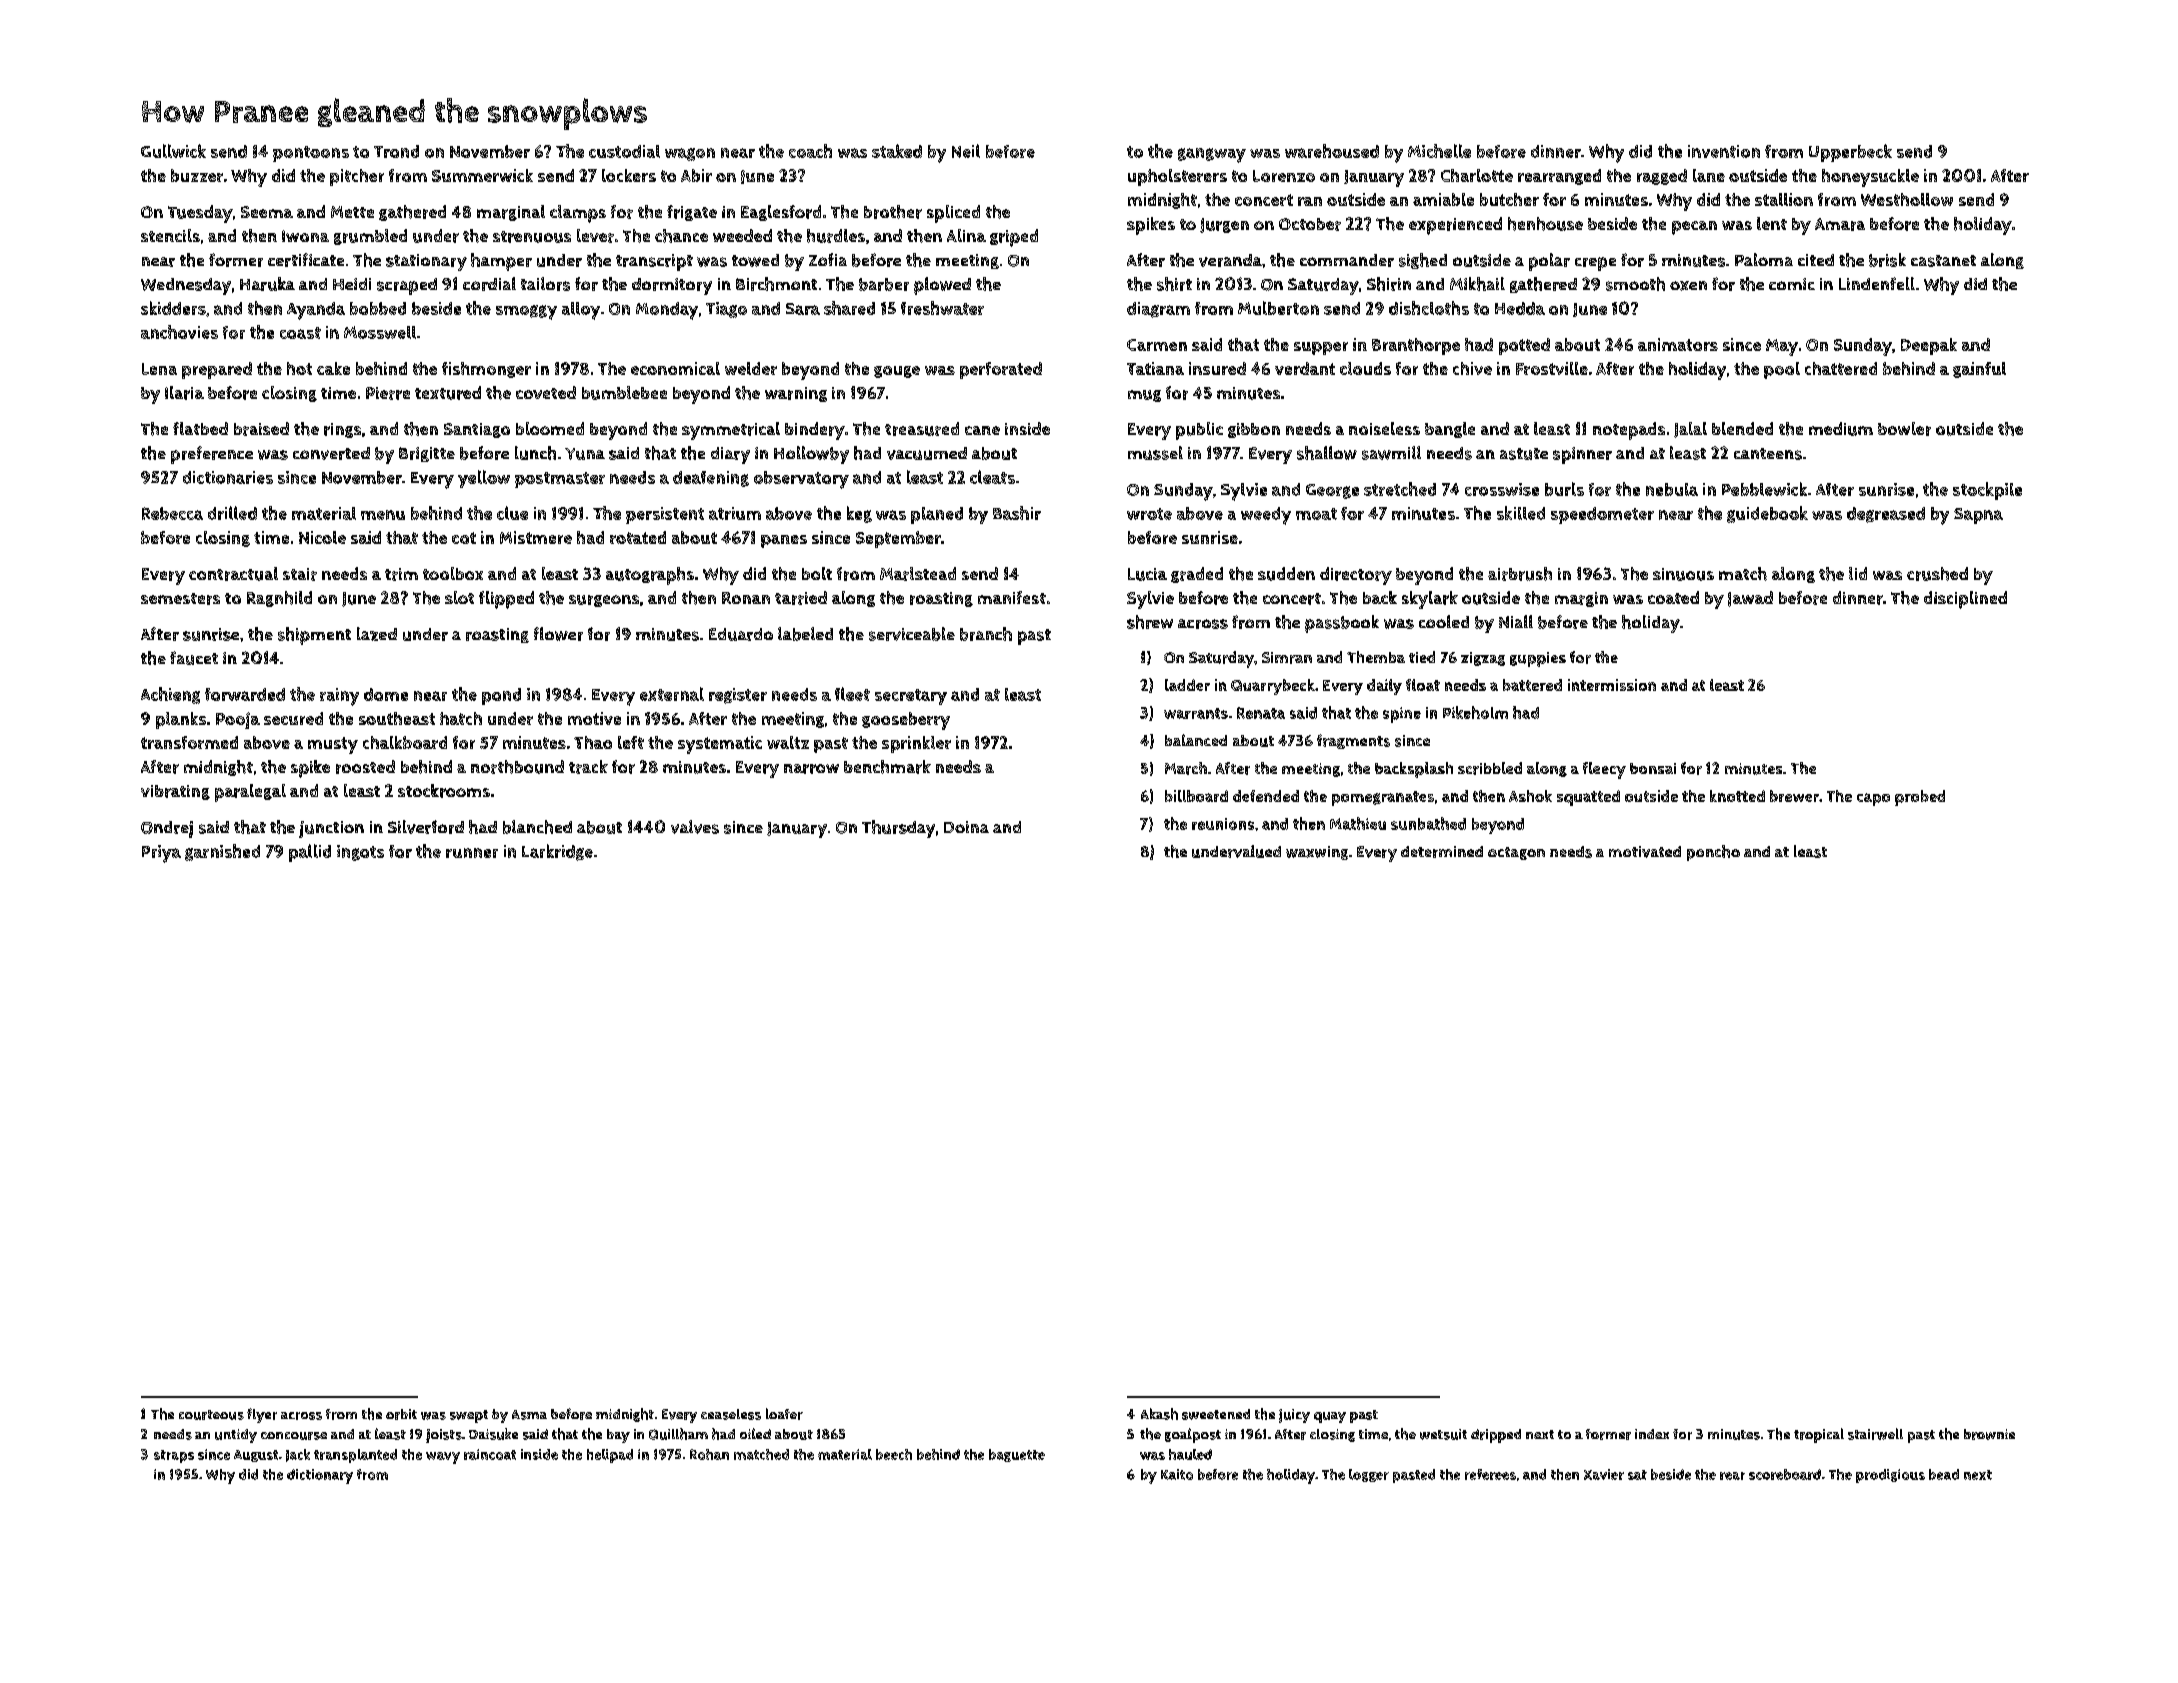 The width and height of the screenshot is (2178, 1683). I want to click on dictionary, so click(320, 1476).
